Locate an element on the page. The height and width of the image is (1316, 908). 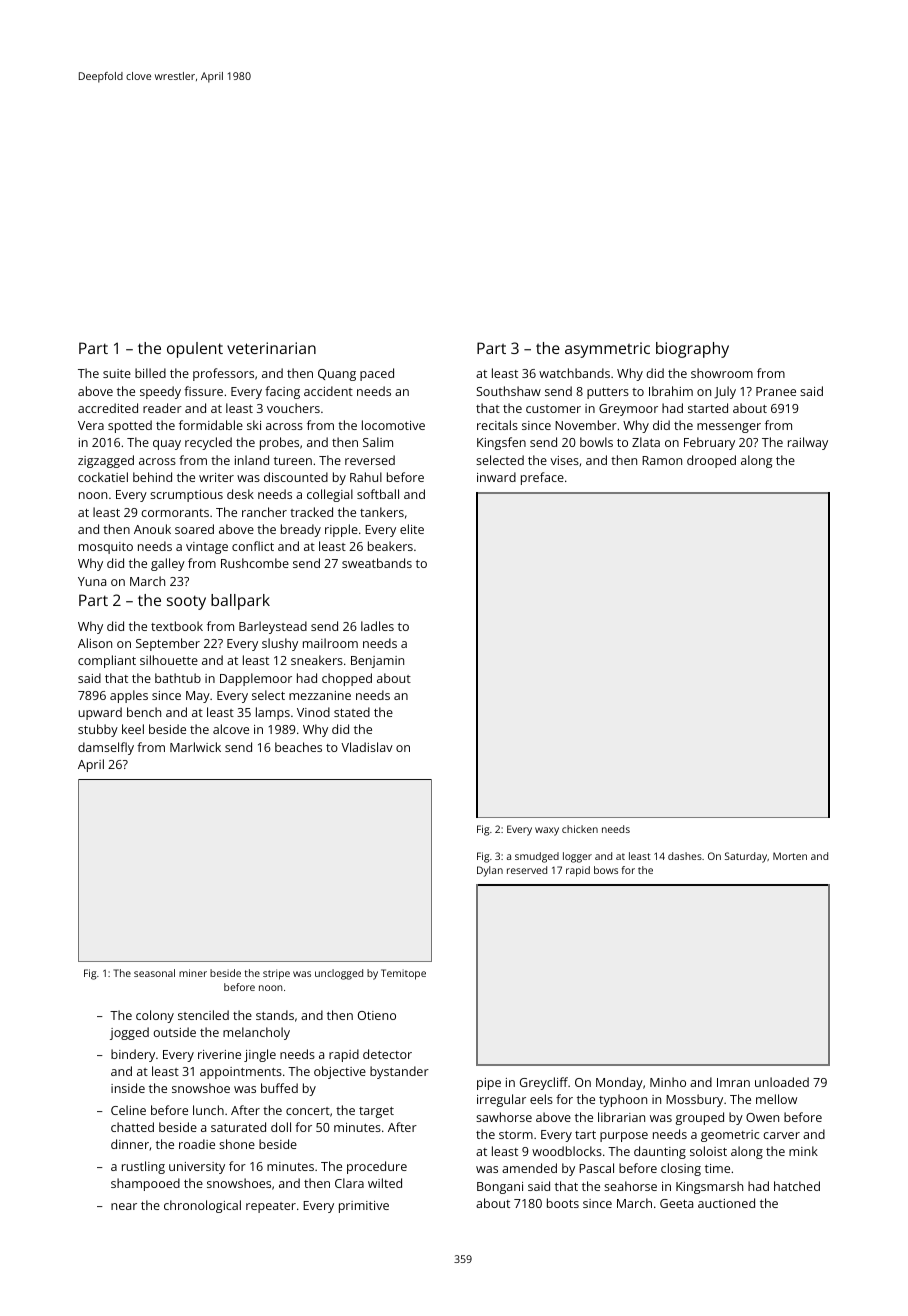
Yuna is located at coordinates (92, 581).
